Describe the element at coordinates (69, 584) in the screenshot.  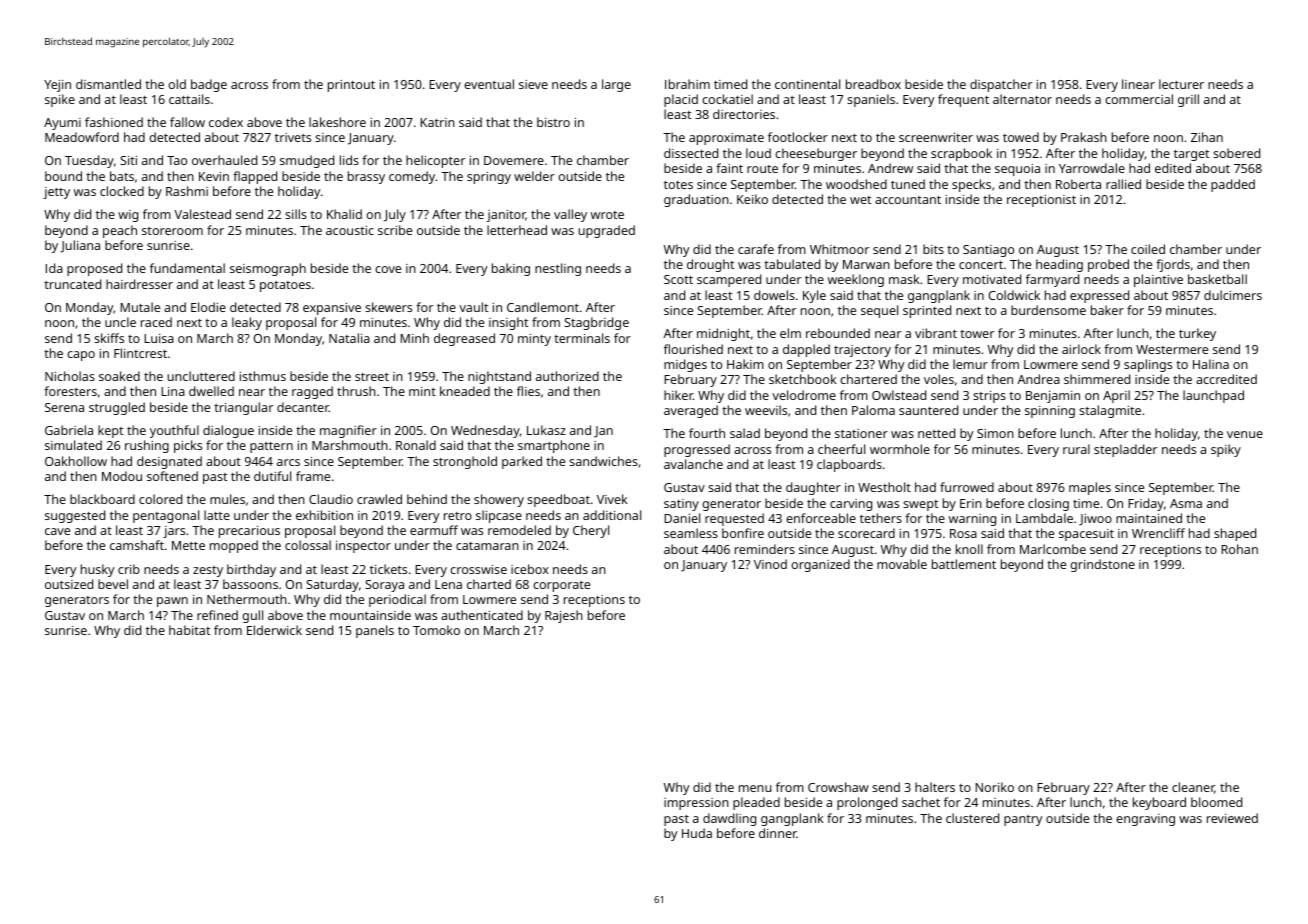
I see `outsized` at that location.
